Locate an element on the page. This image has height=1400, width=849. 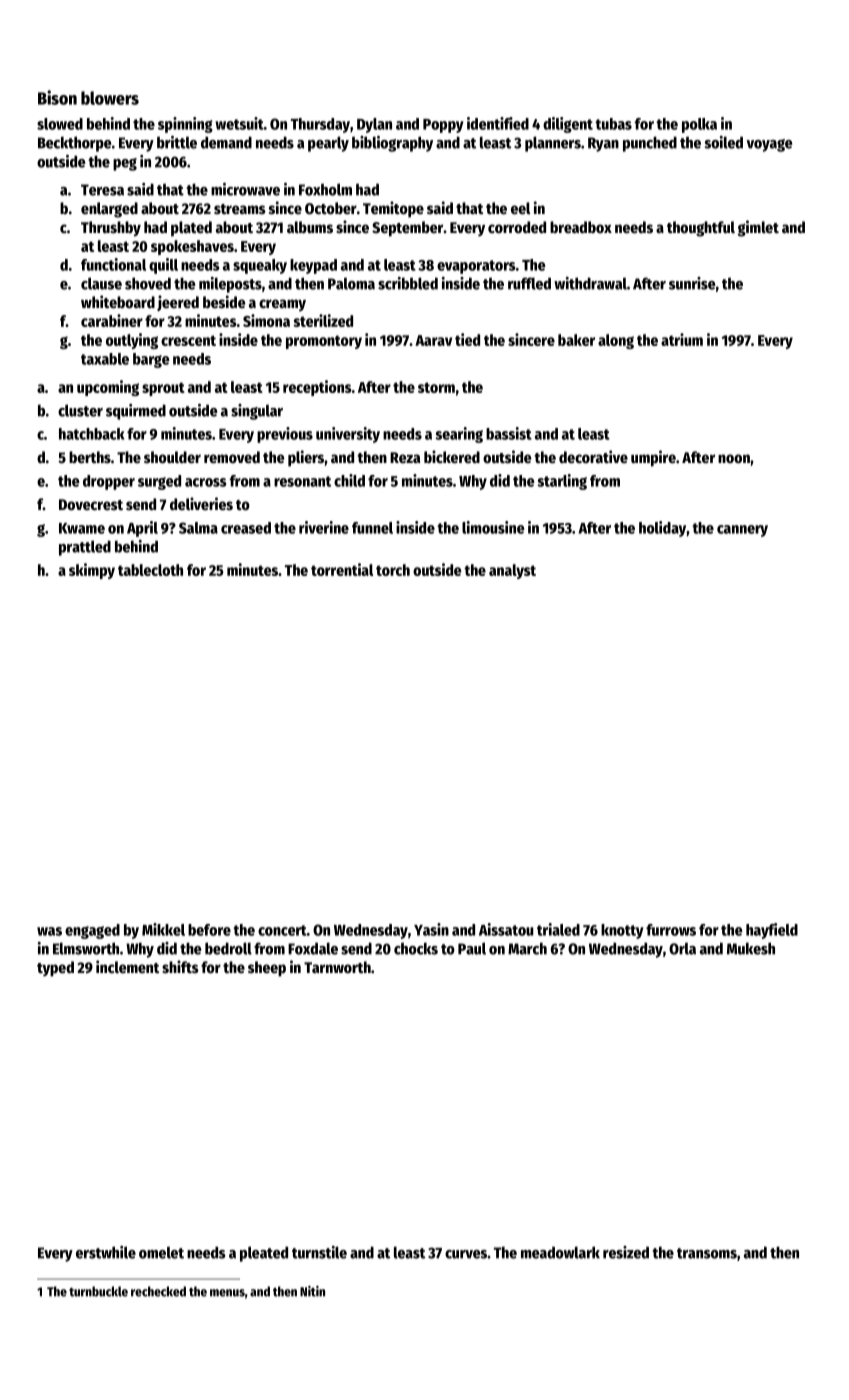
Thursday is located at coordinates (320, 125).
